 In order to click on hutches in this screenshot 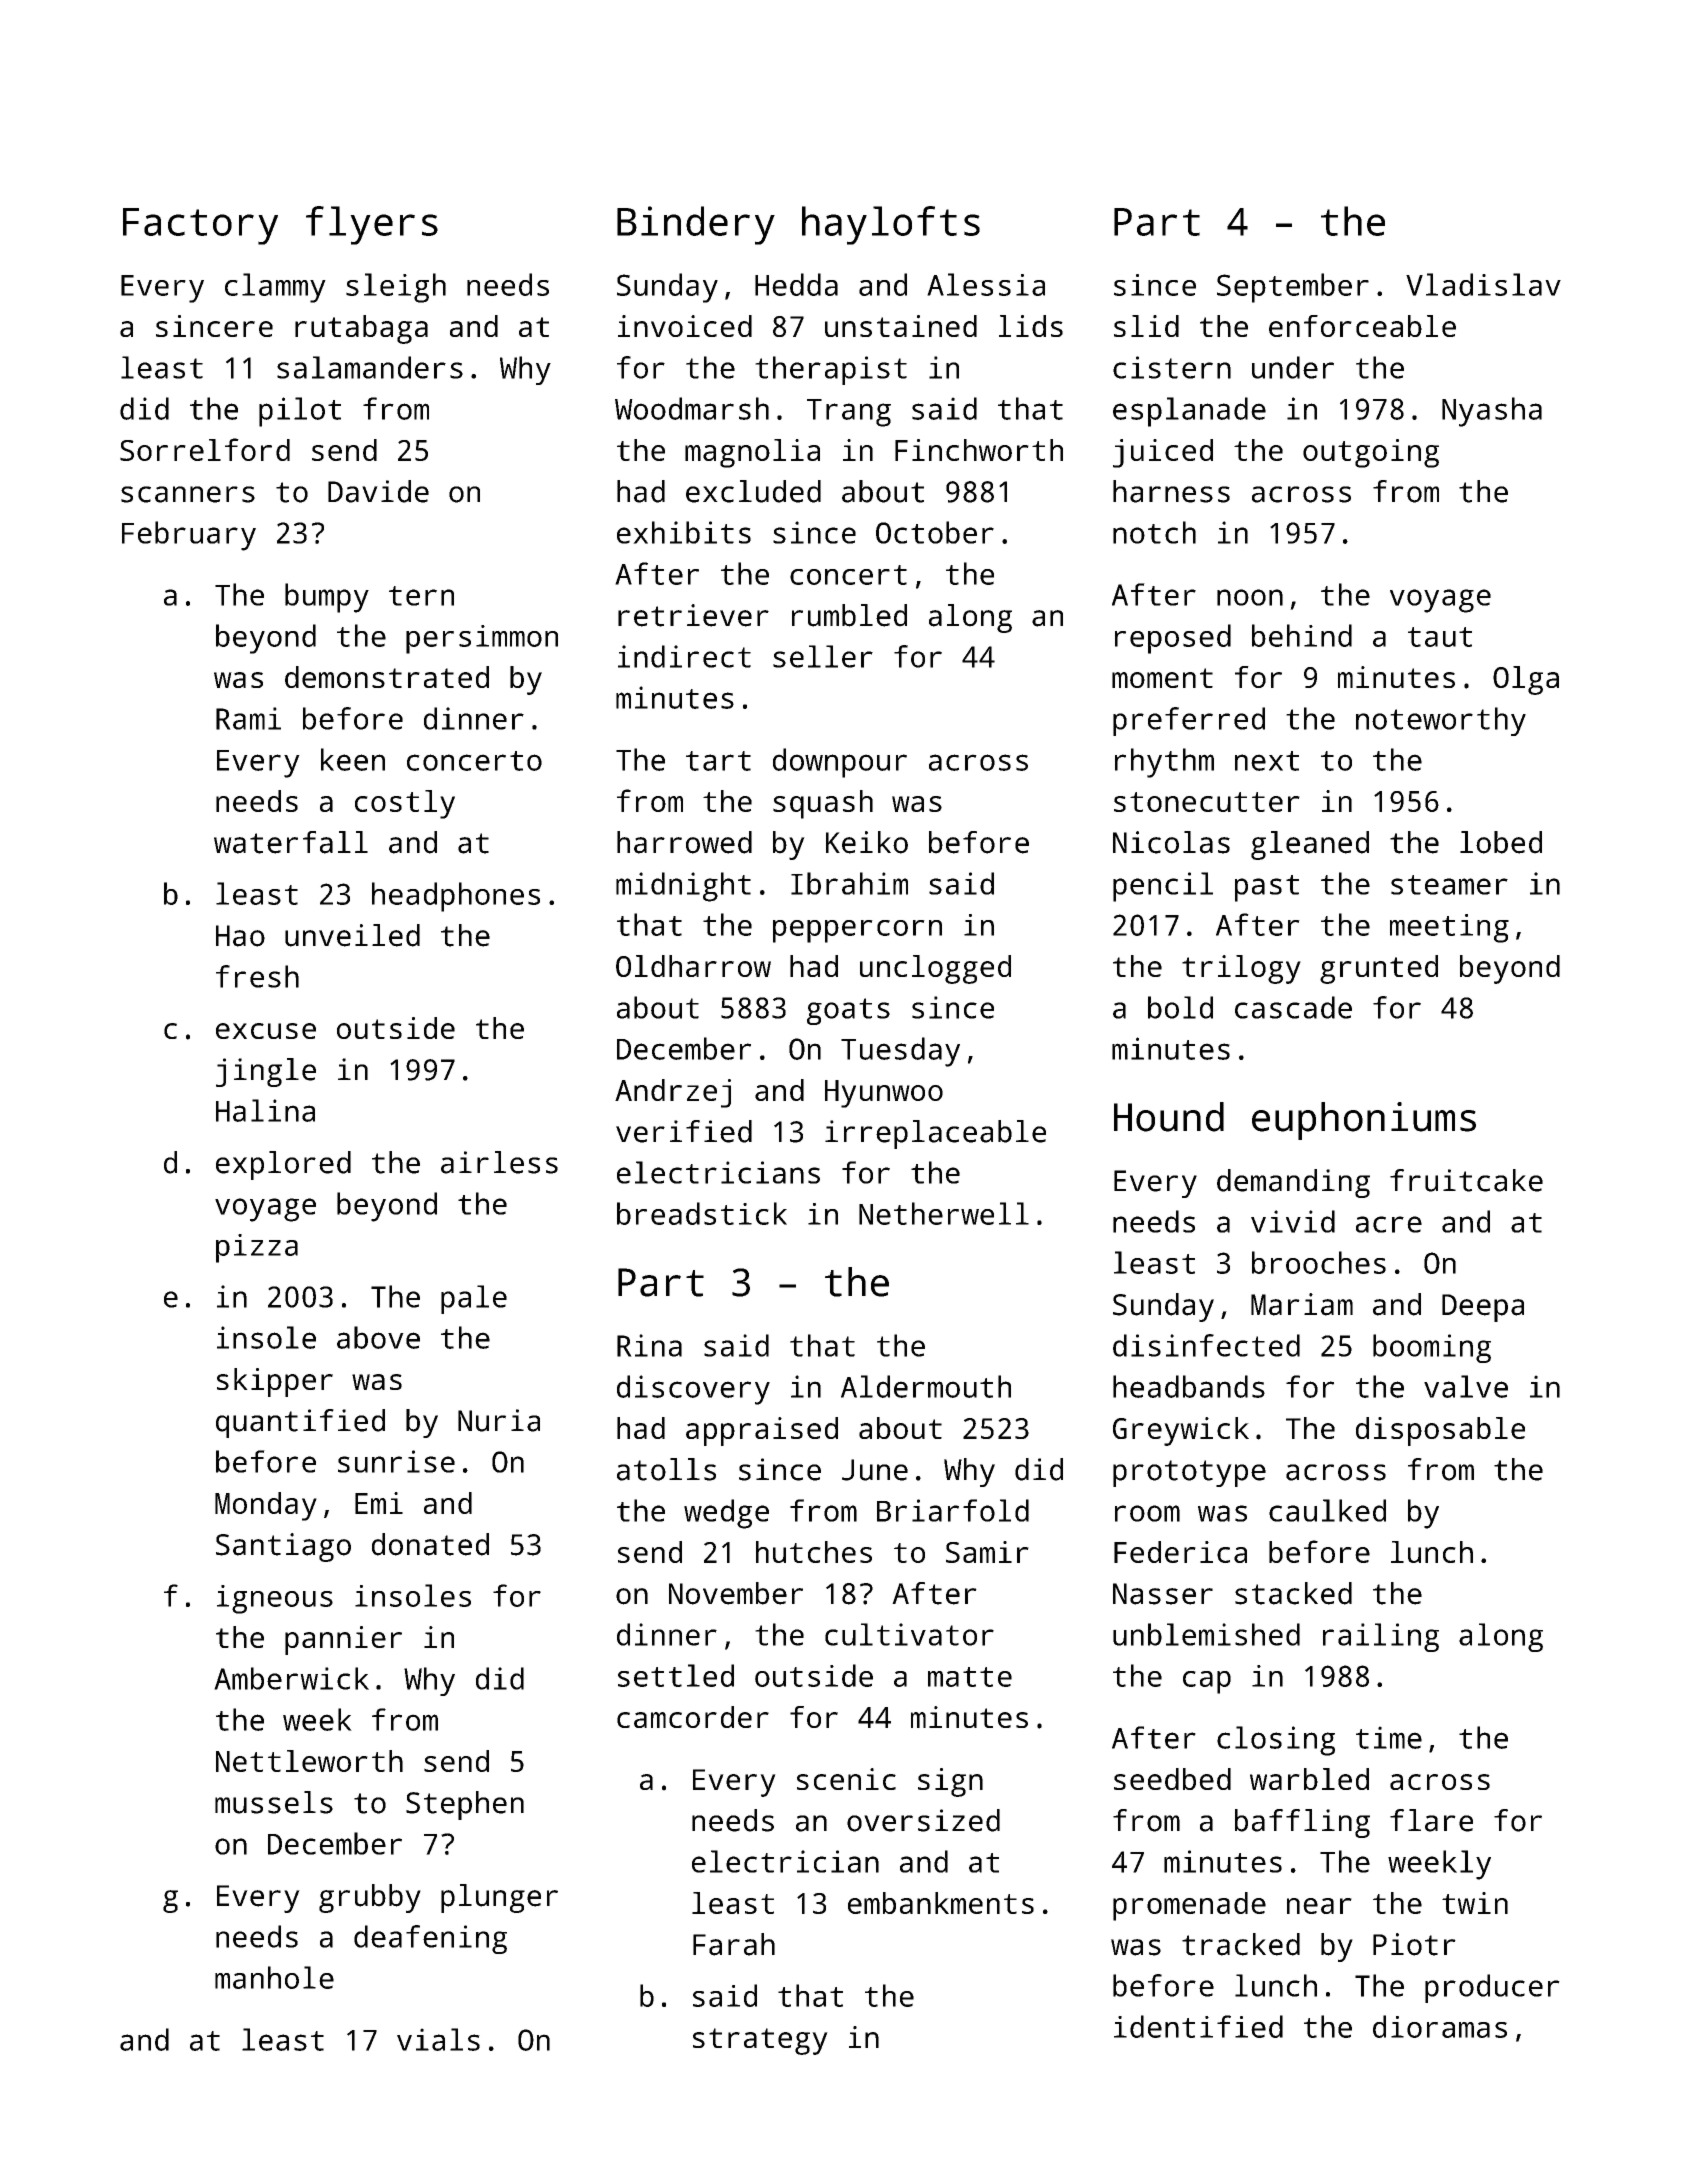, I will do `click(814, 1552)`.
